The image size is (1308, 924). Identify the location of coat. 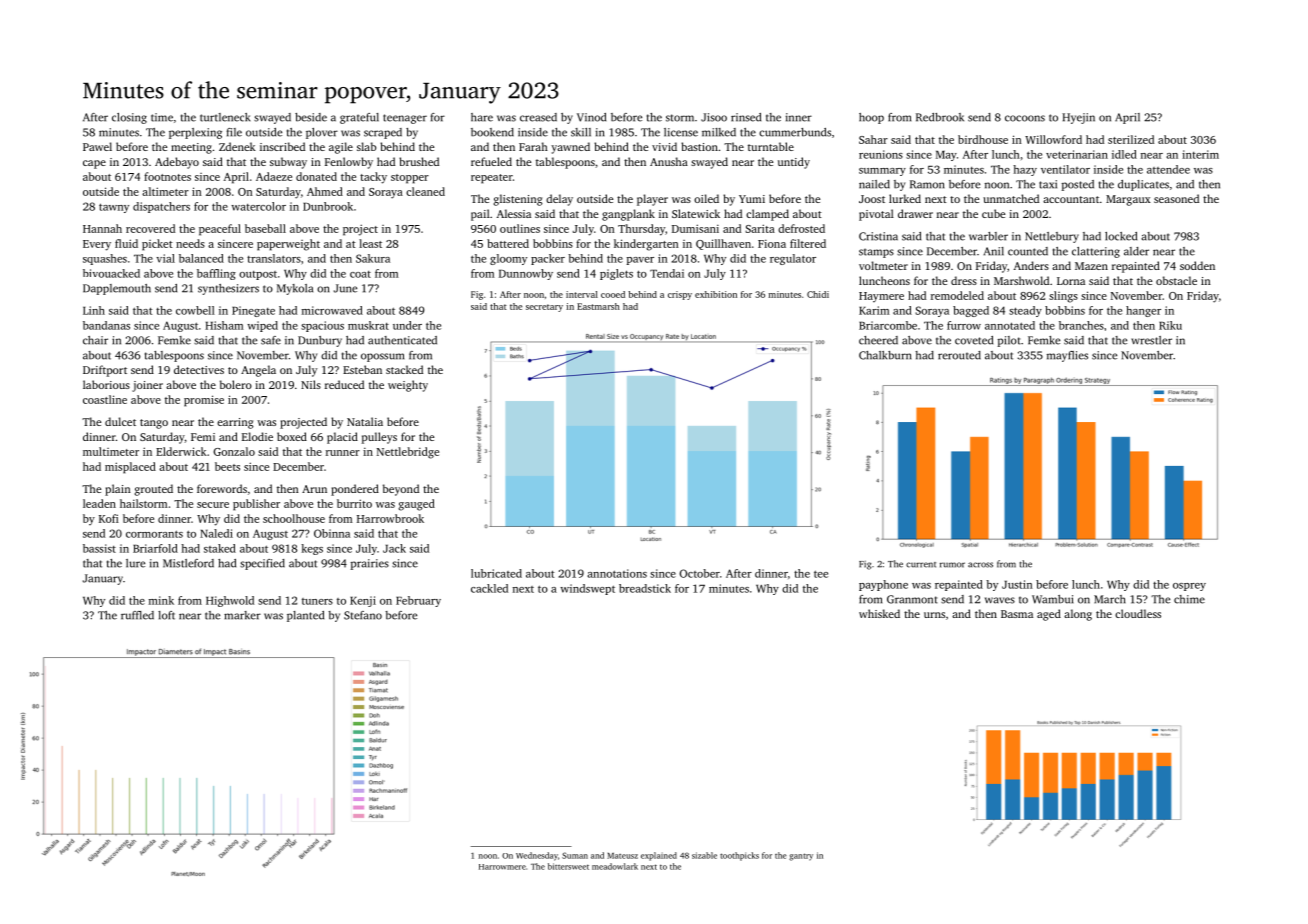
(360, 274).
